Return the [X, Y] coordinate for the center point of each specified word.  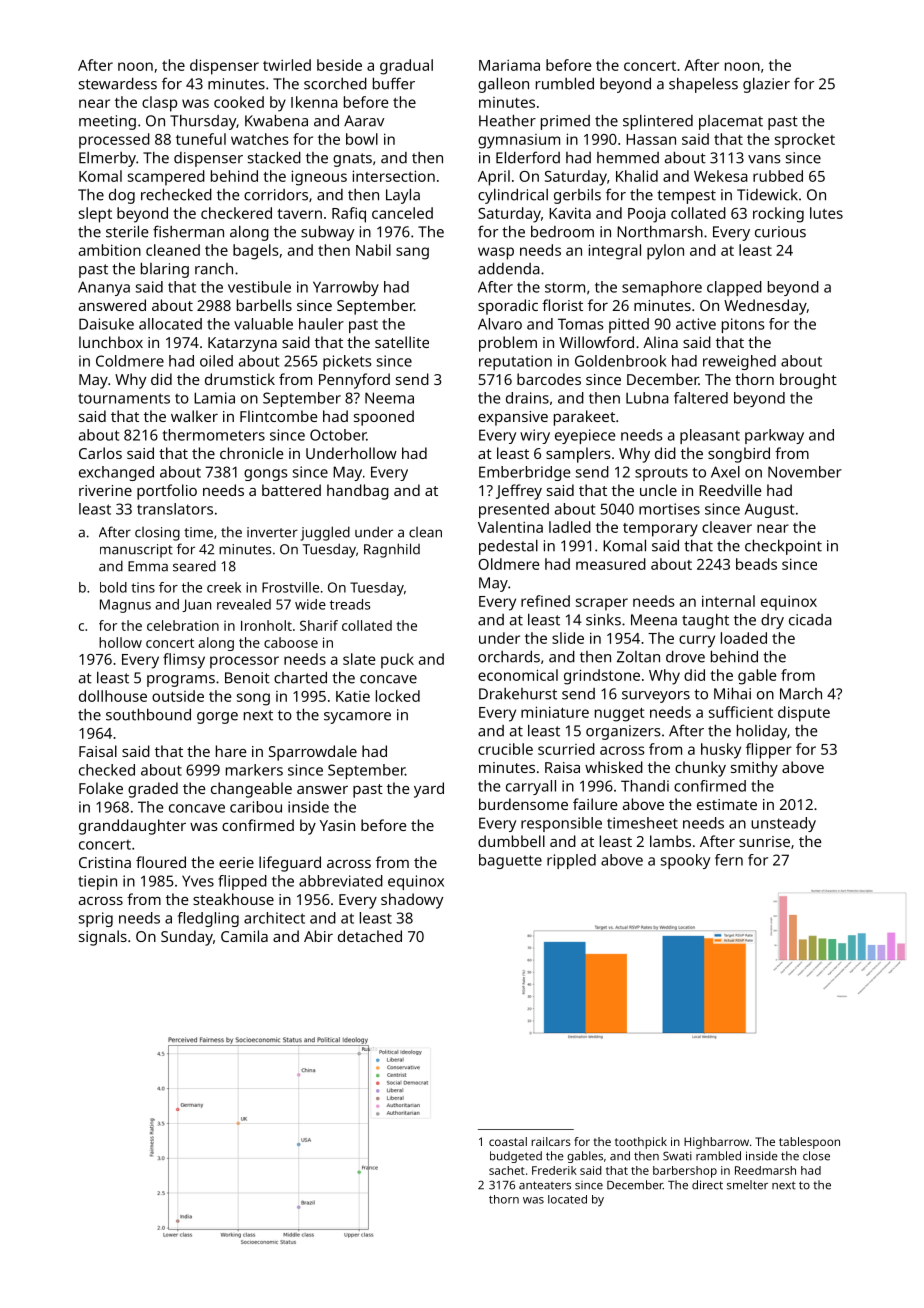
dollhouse [113, 696]
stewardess [118, 83]
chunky [700, 769]
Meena [654, 620]
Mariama [509, 65]
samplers [578, 455]
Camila [244, 936]
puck [397, 661]
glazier [766, 85]
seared [194, 566]
